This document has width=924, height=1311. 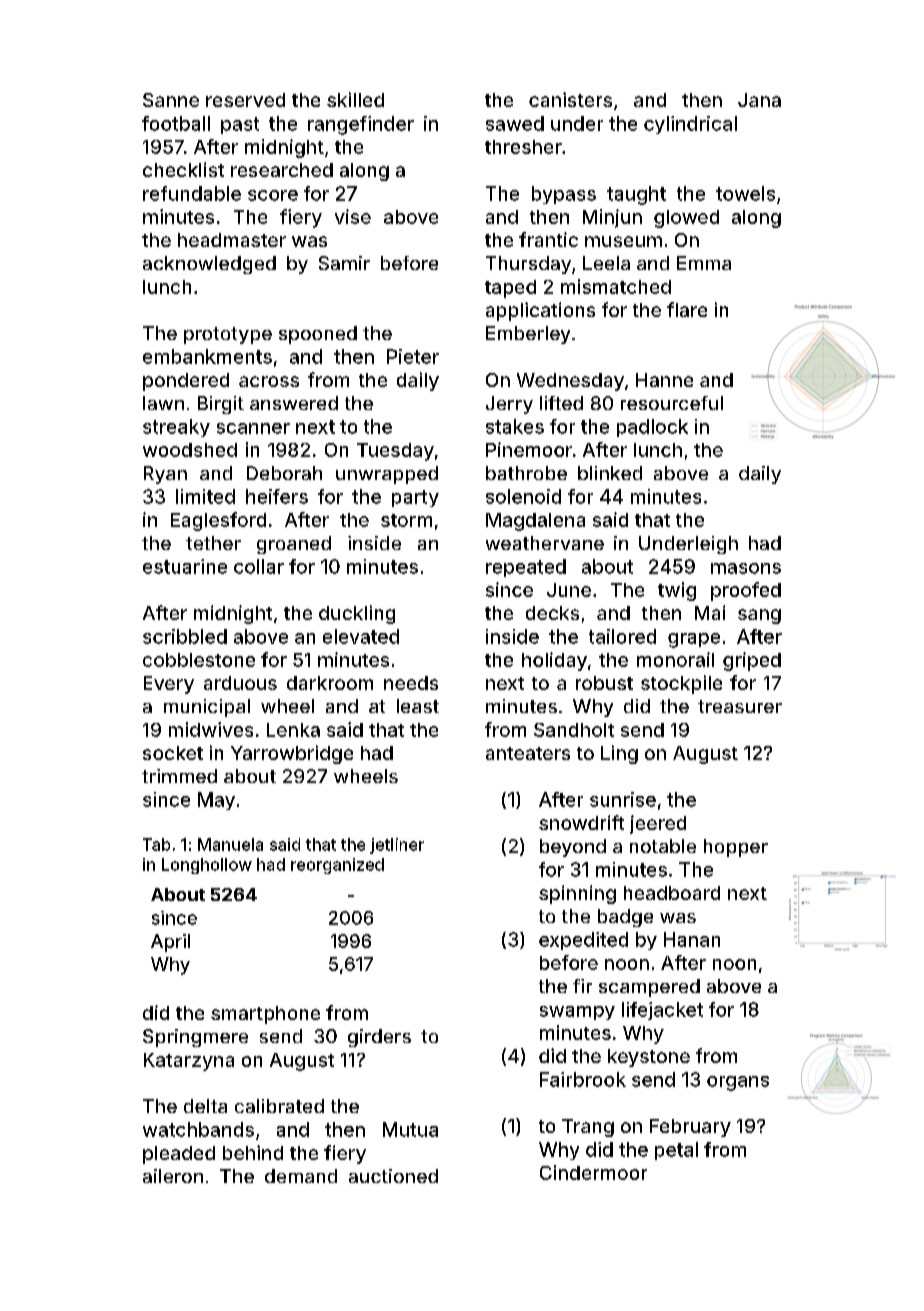 I want to click on scribbled, so click(x=185, y=636).
